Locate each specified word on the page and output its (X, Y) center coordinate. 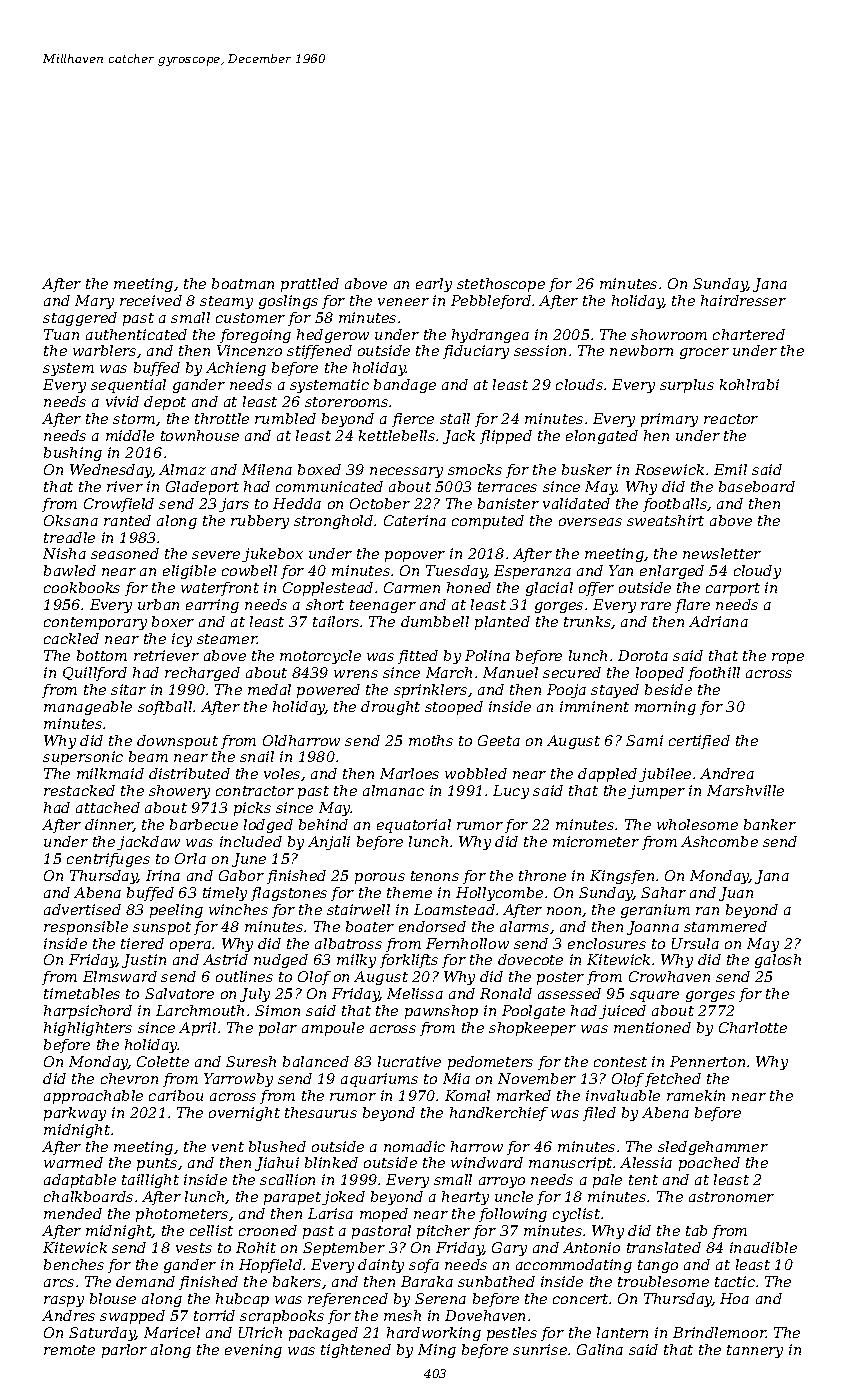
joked (343, 1198)
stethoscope (501, 285)
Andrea (727, 773)
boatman (243, 283)
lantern (622, 1332)
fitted (418, 657)
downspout (177, 742)
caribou (176, 1095)
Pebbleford (491, 302)
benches (74, 1264)
